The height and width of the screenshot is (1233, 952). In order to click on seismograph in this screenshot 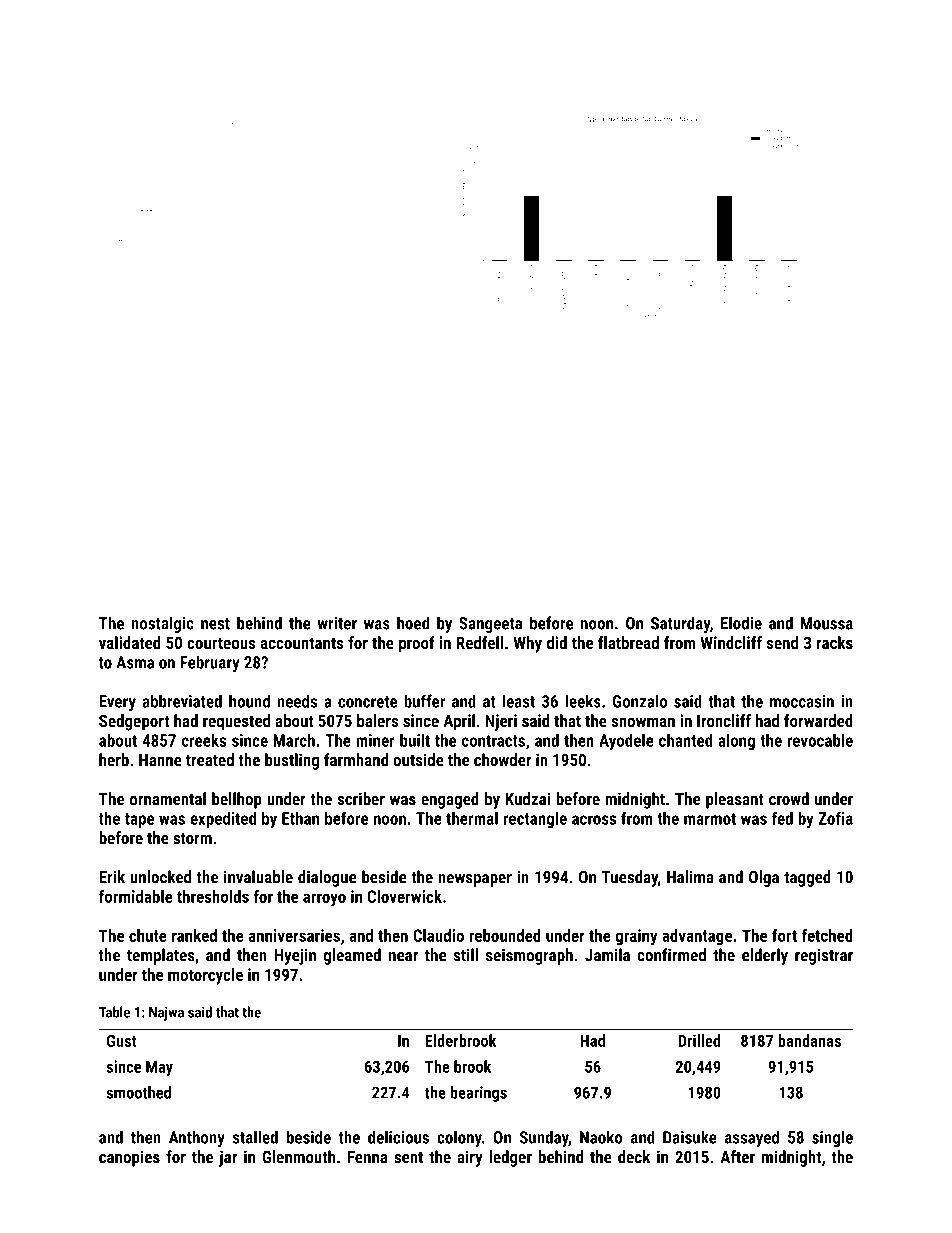, I will do `click(529, 956)`.
